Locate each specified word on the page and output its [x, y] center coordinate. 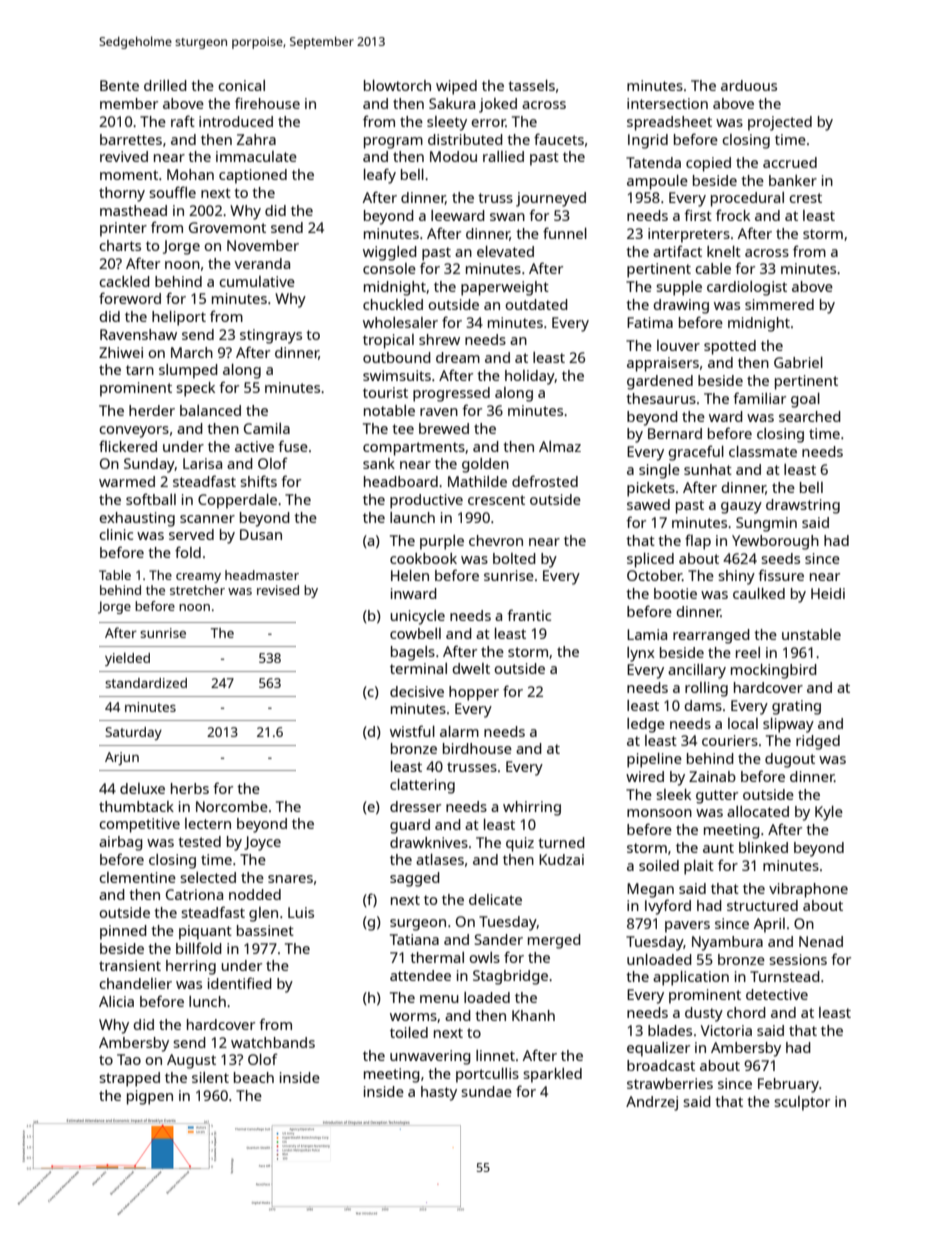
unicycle [417, 617]
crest [805, 198]
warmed [127, 481]
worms [413, 1017]
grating [796, 707]
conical [241, 85]
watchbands [273, 1042]
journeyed [551, 199]
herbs [190, 788]
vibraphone [808, 890]
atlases [440, 859]
